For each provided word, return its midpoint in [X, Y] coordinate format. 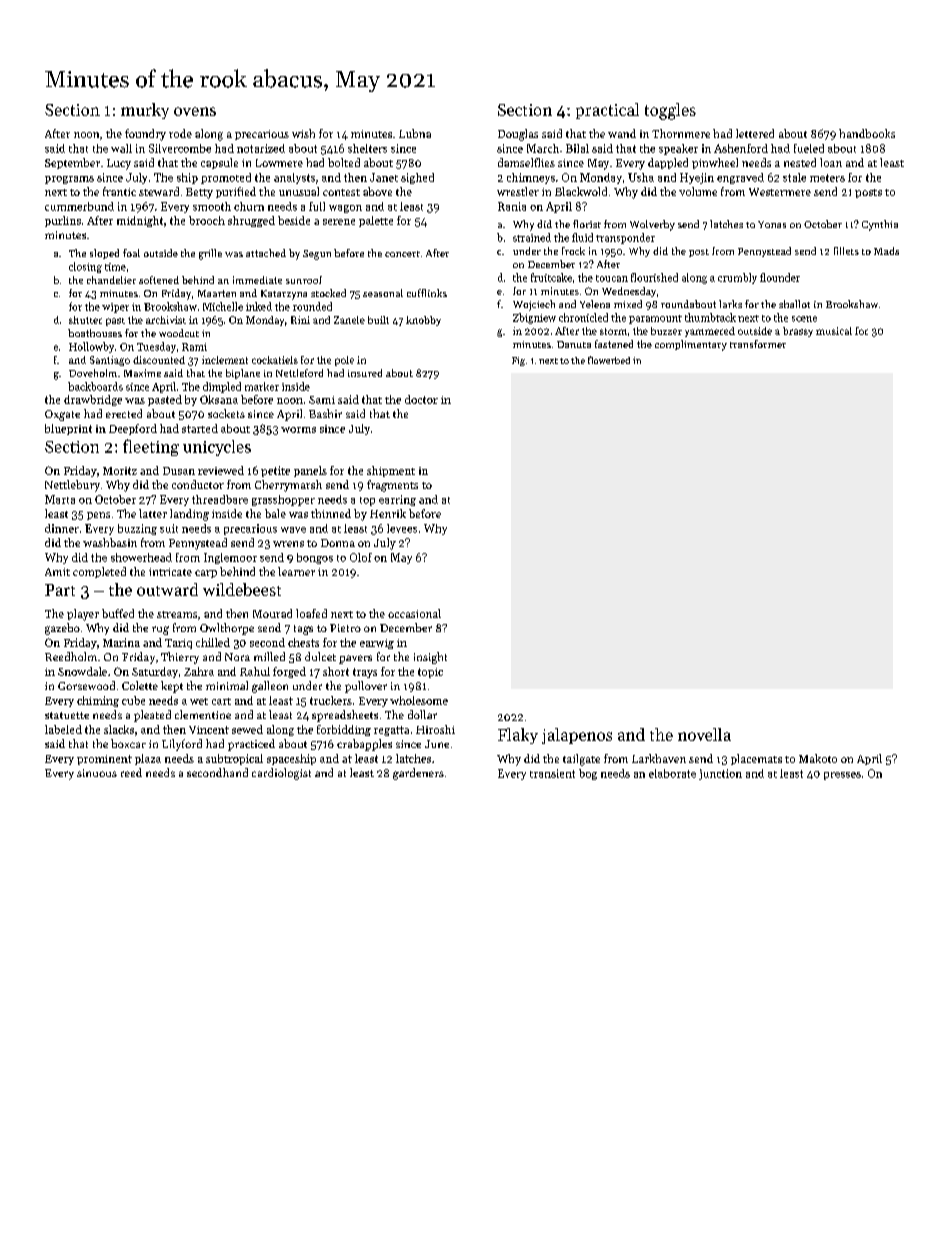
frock [573, 251]
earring [397, 500]
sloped [104, 254]
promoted [226, 178]
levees [402, 528]
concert [402, 254]
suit [169, 528]
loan [831, 162]
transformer [758, 344]
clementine [203, 714]
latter [153, 513]
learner [296, 571]
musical [834, 331]
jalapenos [577, 736]
